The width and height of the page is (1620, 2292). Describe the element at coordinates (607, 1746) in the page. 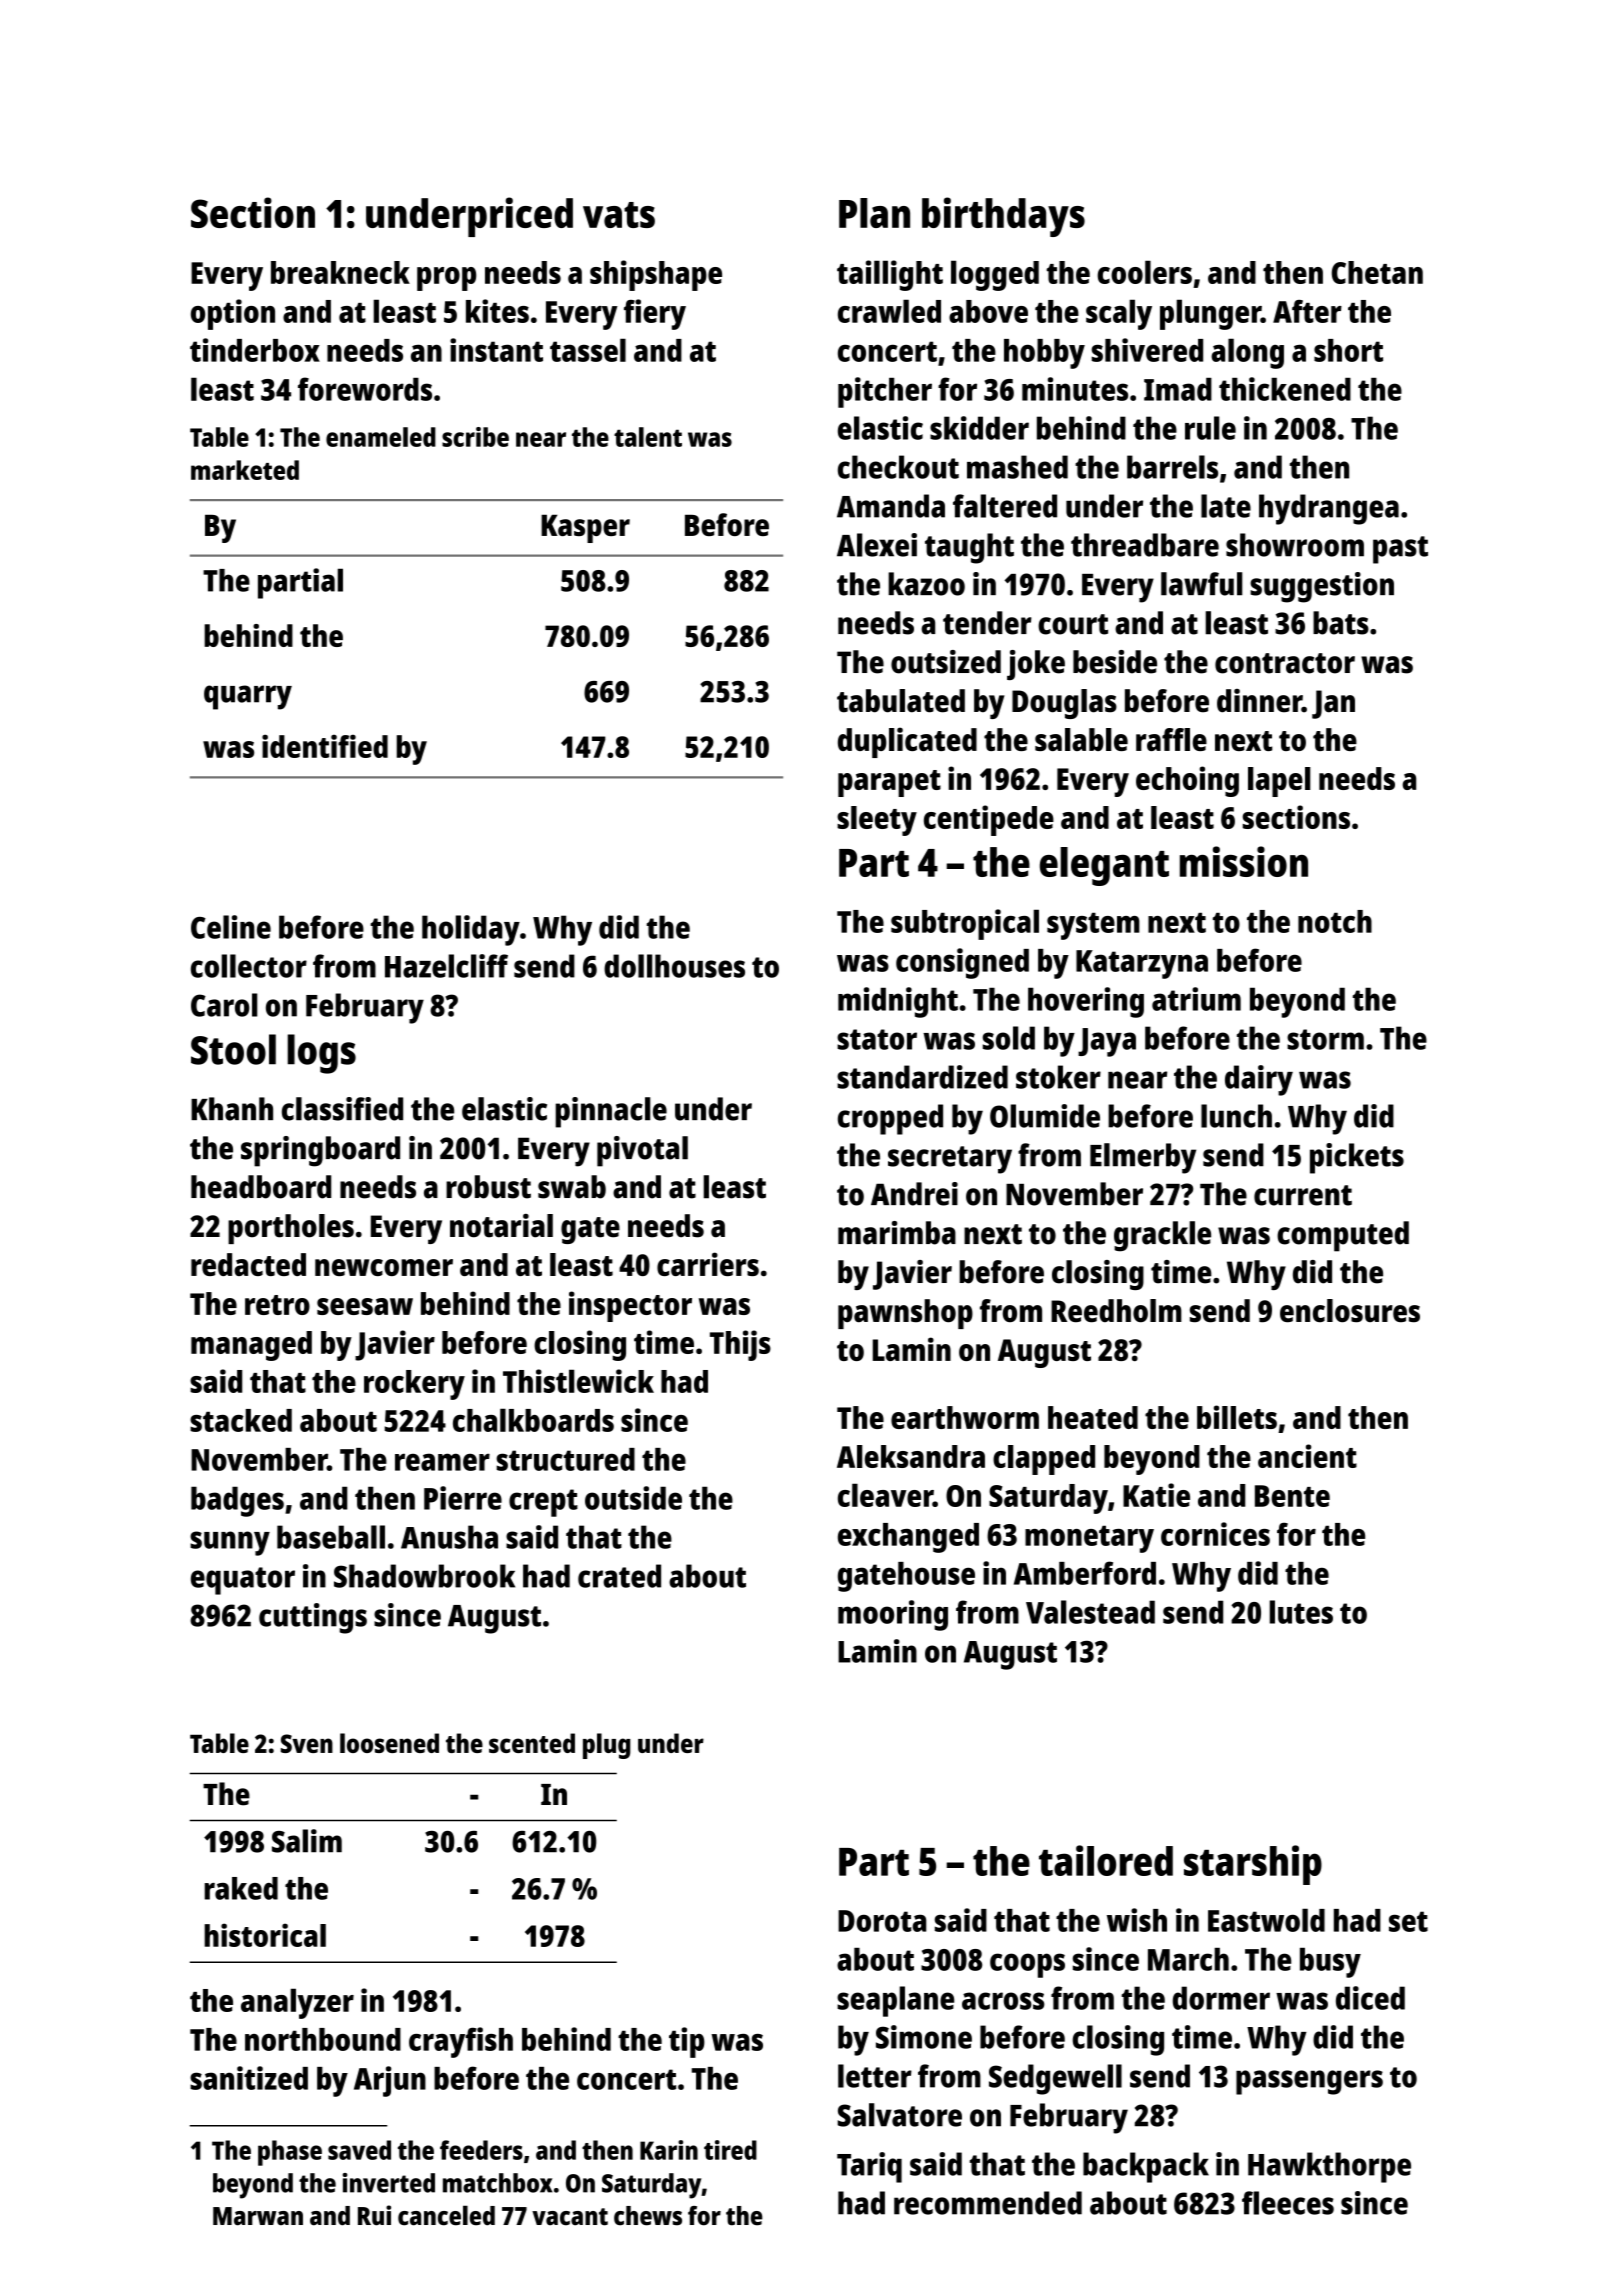

I see `plug` at that location.
